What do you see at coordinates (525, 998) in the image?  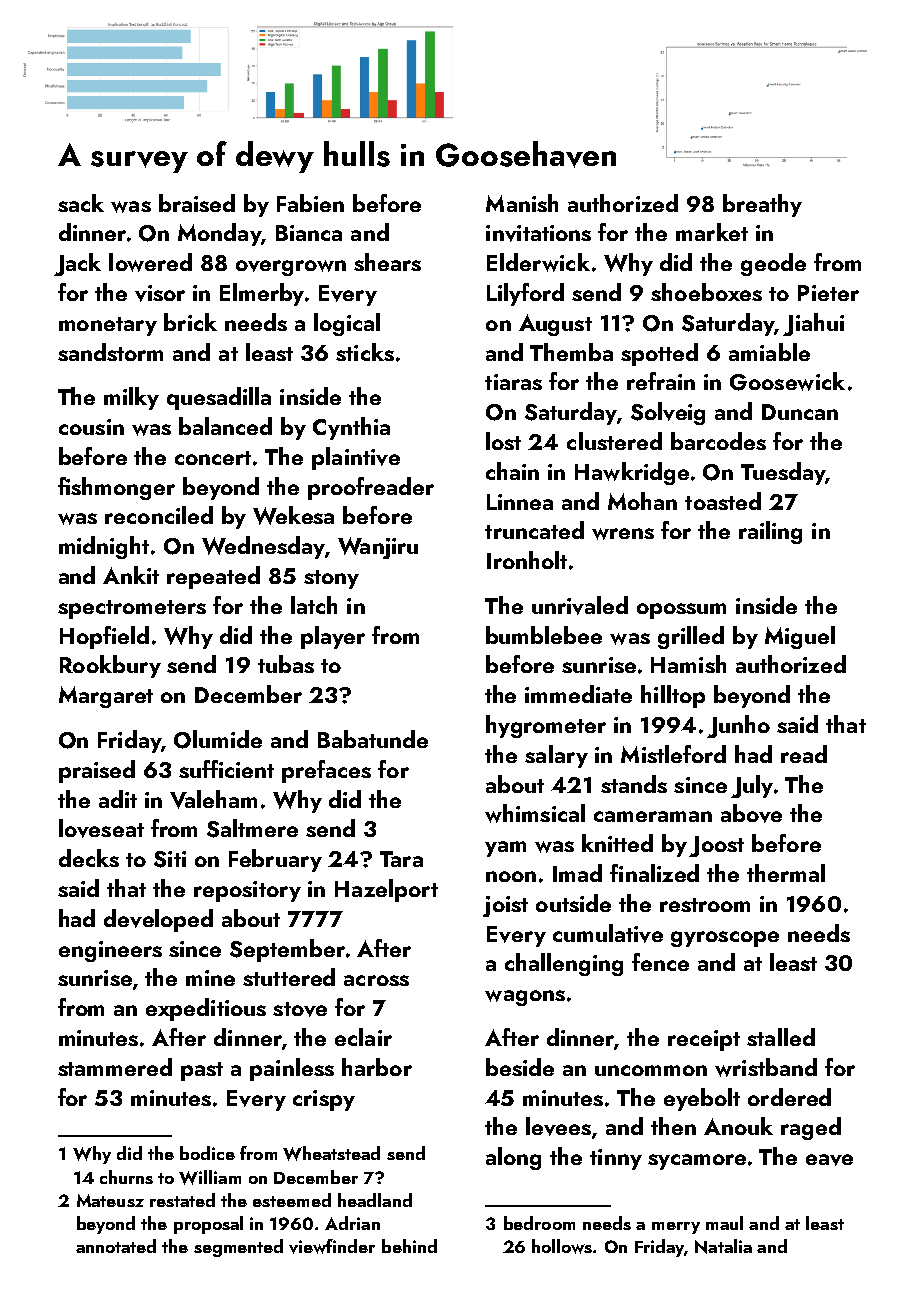 I see `wagons` at bounding box center [525, 998].
